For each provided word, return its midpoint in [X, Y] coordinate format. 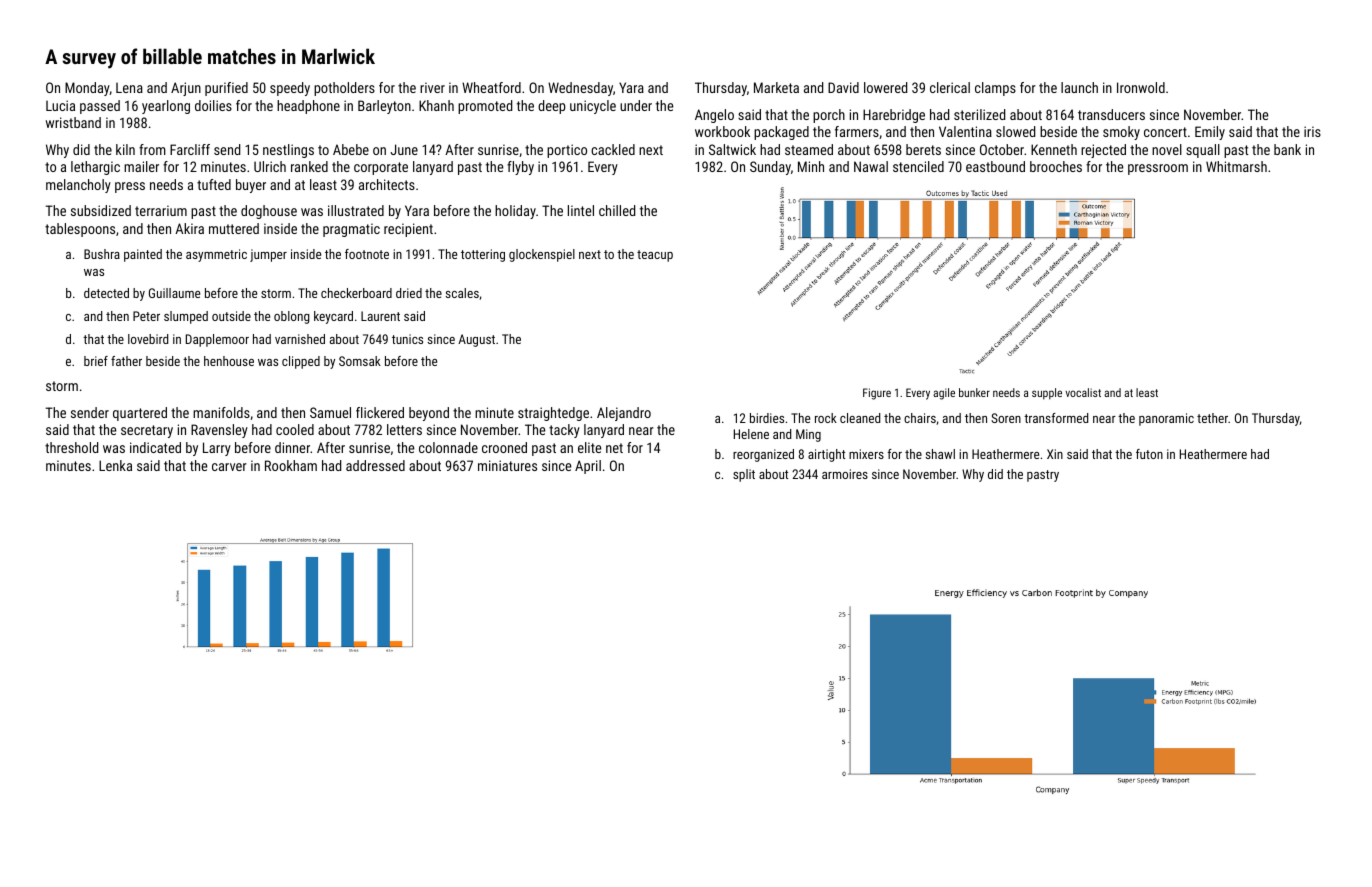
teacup [655, 256]
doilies [213, 105]
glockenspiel [542, 255]
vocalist [1083, 392]
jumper [268, 255]
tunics [407, 339]
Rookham [291, 465]
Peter [146, 316]
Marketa [776, 87]
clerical [950, 87]
